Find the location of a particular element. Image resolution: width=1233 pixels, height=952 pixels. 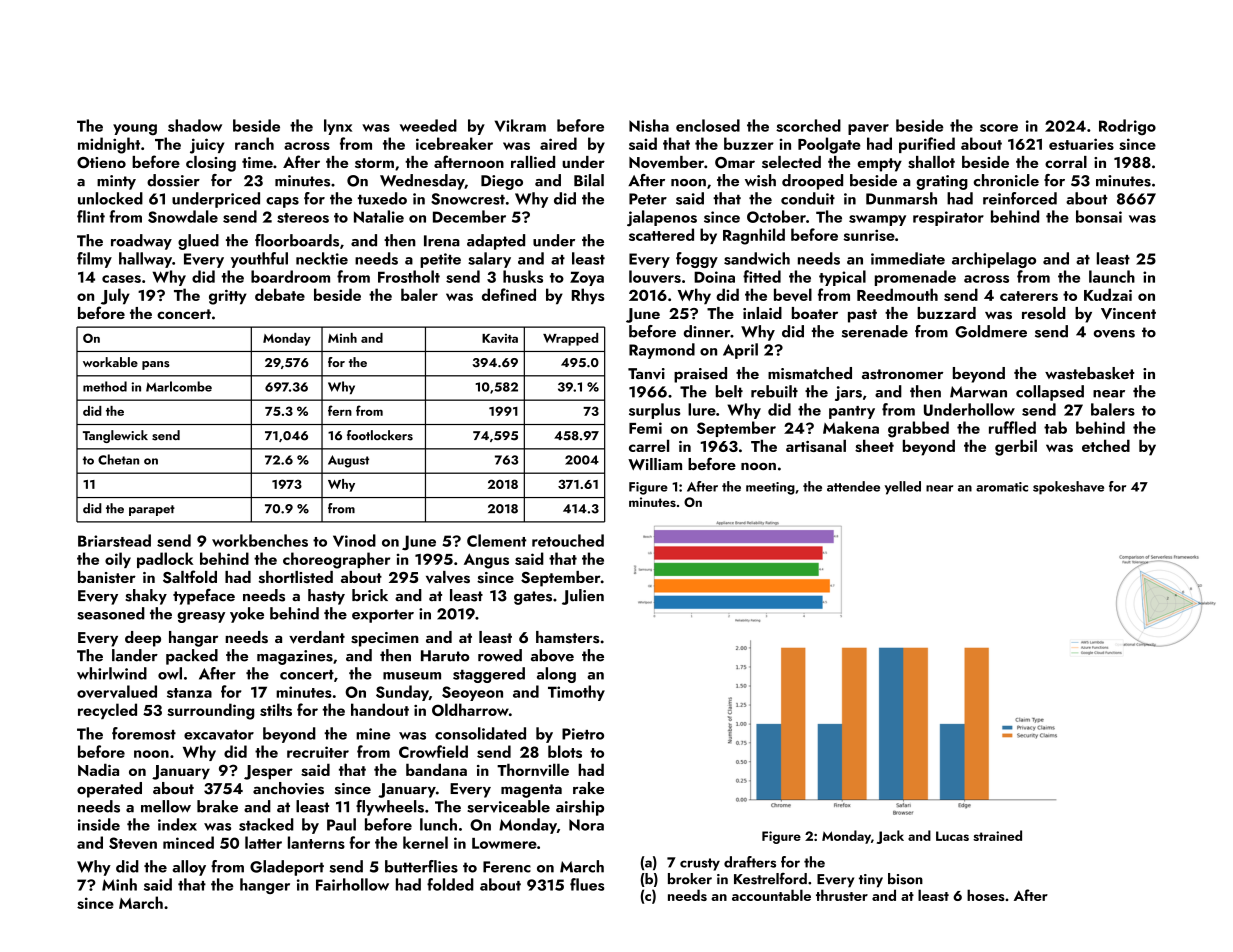

Tanvi is located at coordinates (646, 374).
